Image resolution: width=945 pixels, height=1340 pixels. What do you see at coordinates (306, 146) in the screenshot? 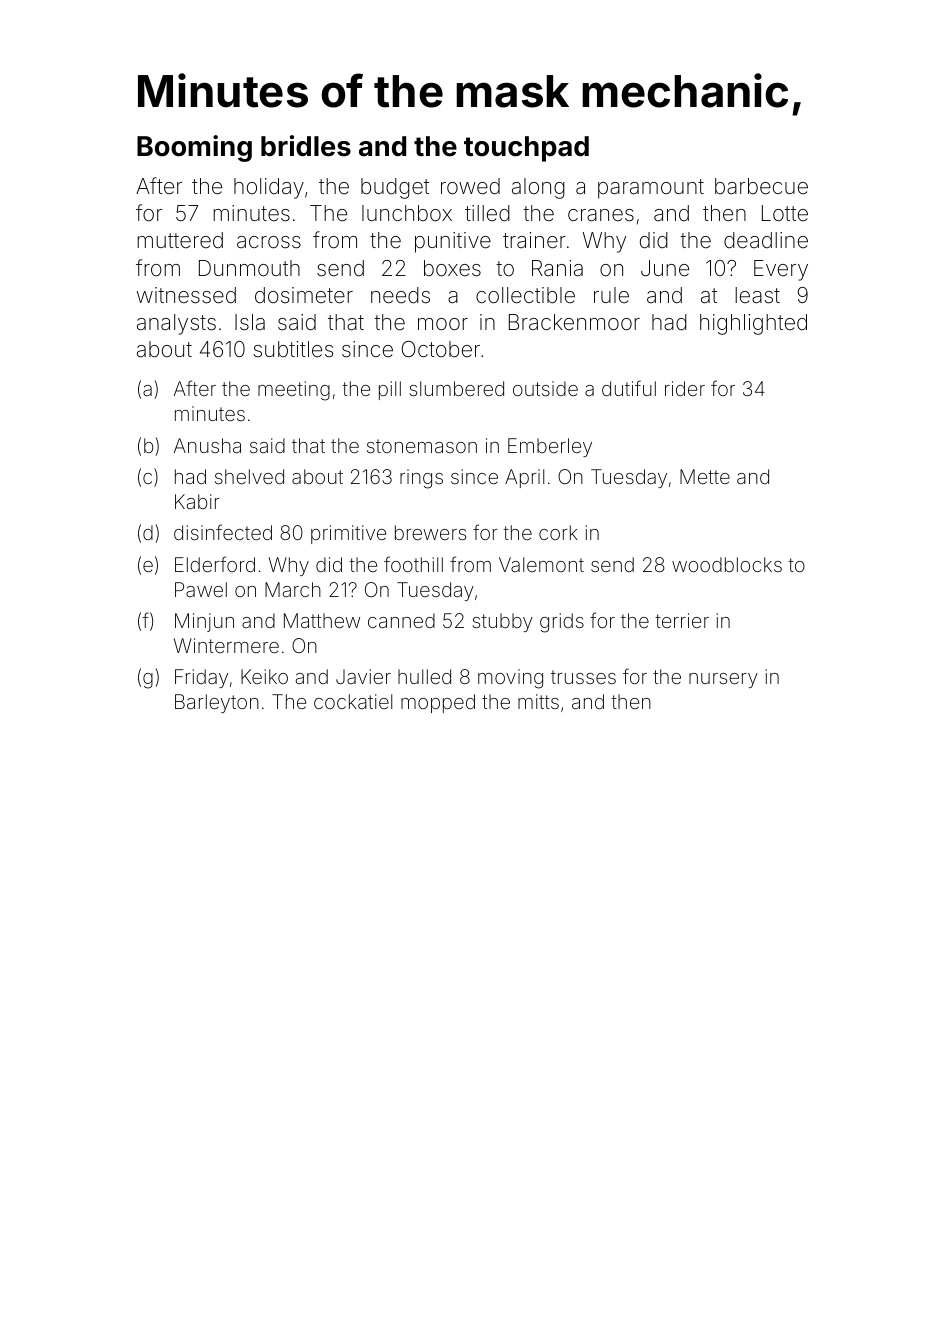
I see `bridles` at bounding box center [306, 146].
